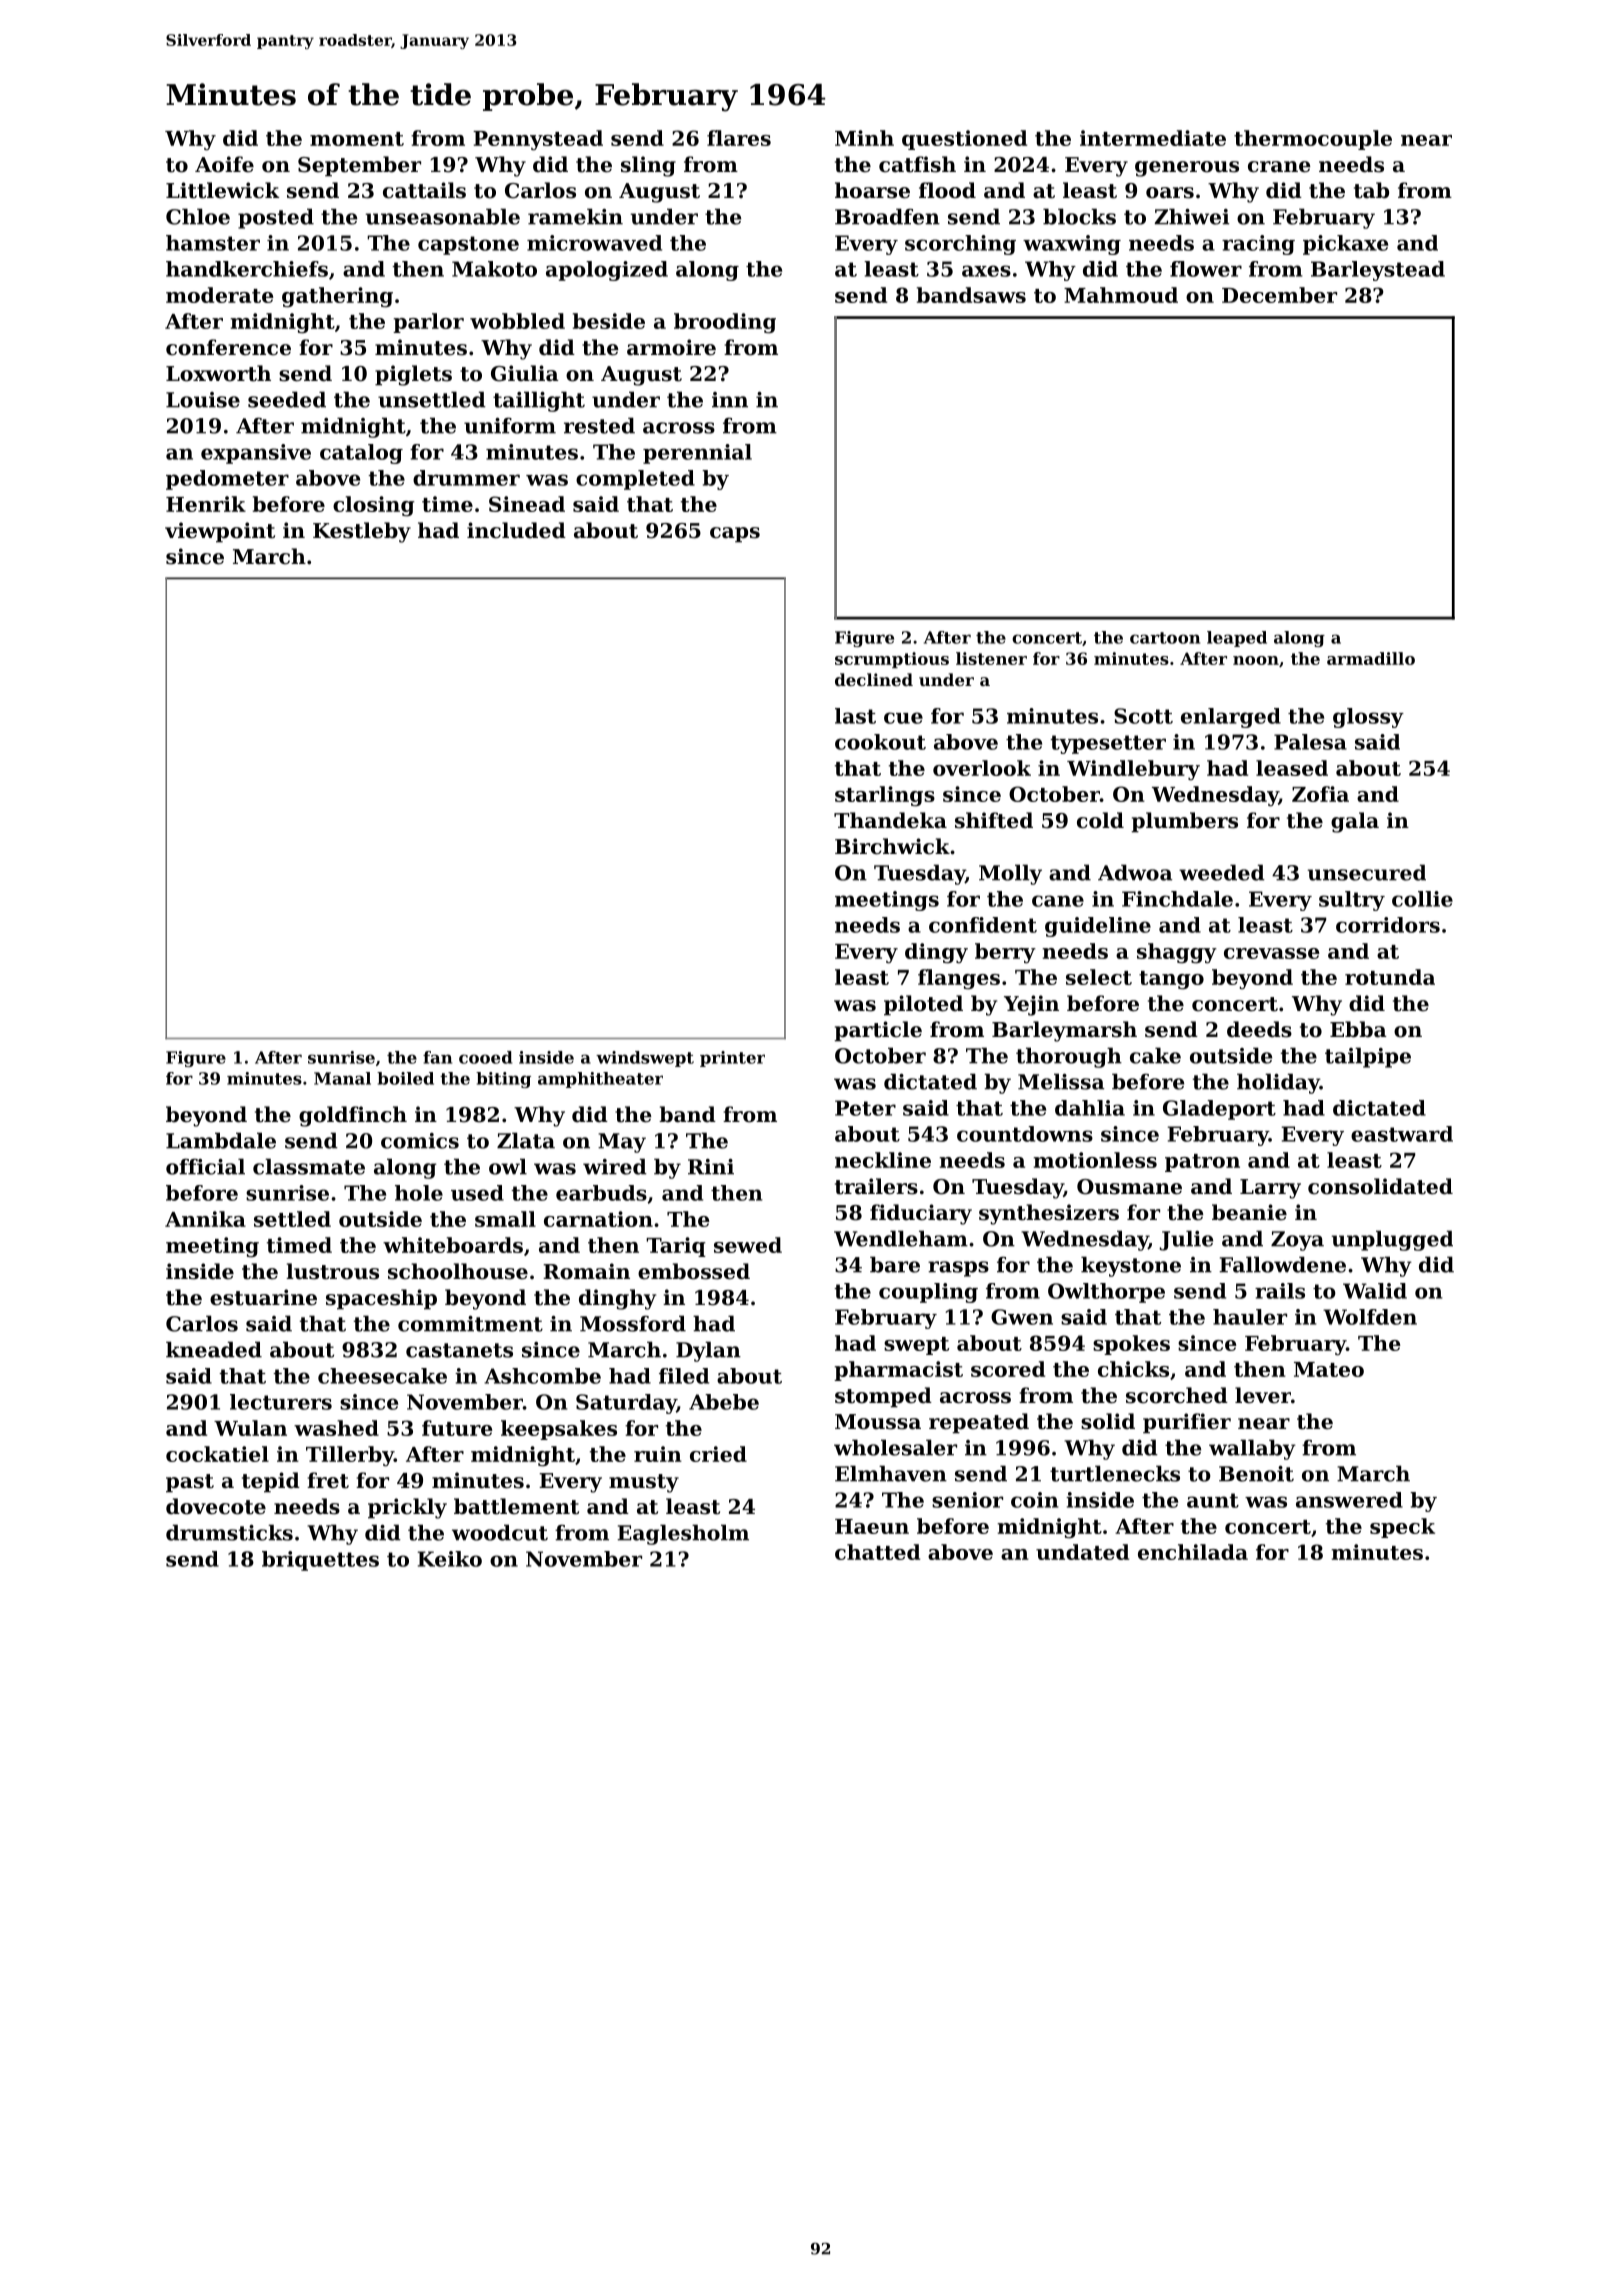 This page has height=2292, width=1620. What do you see at coordinates (864, 138) in the page?
I see `Minh` at bounding box center [864, 138].
